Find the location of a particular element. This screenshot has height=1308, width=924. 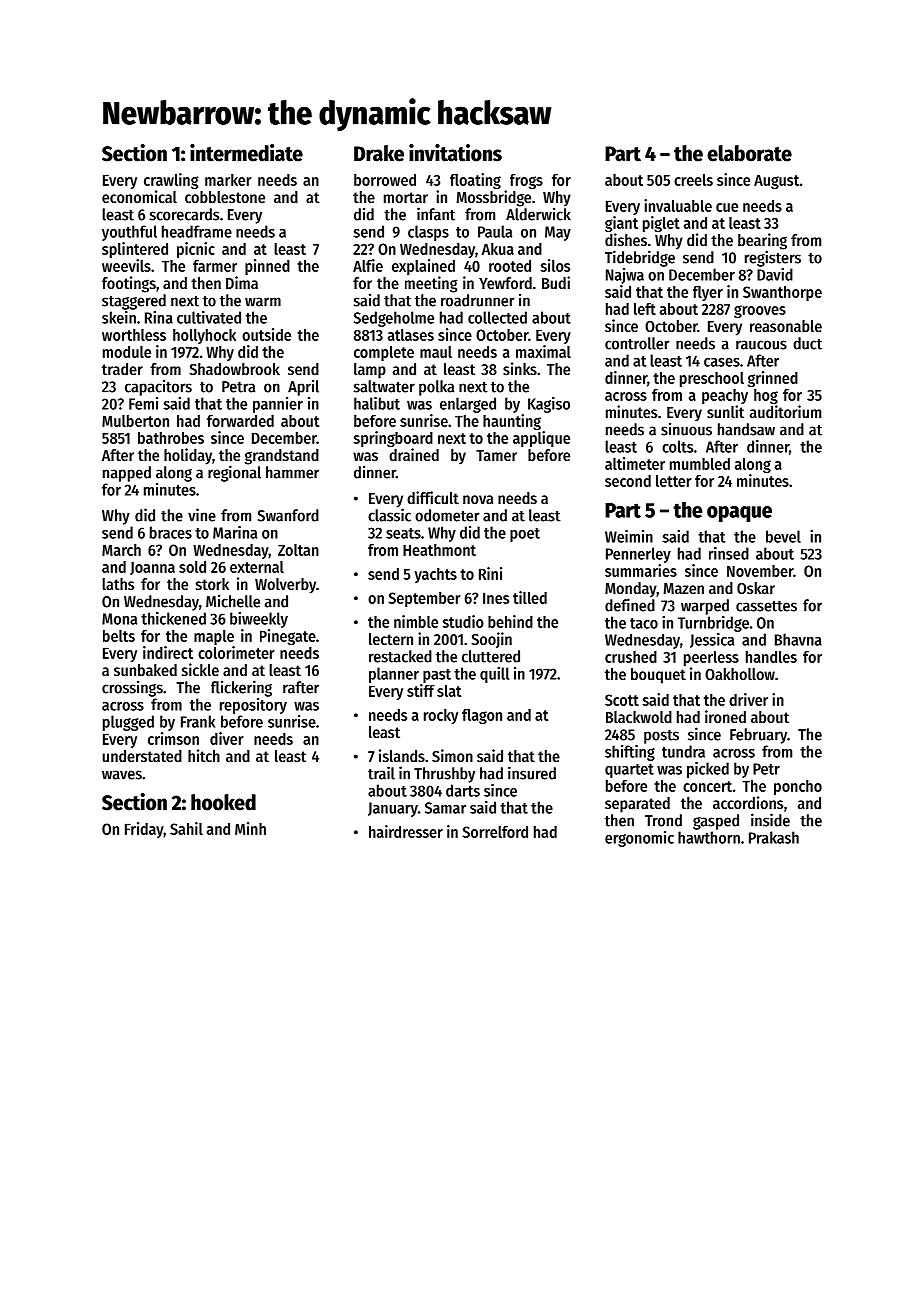

trail is located at coordinates (381, 773).
